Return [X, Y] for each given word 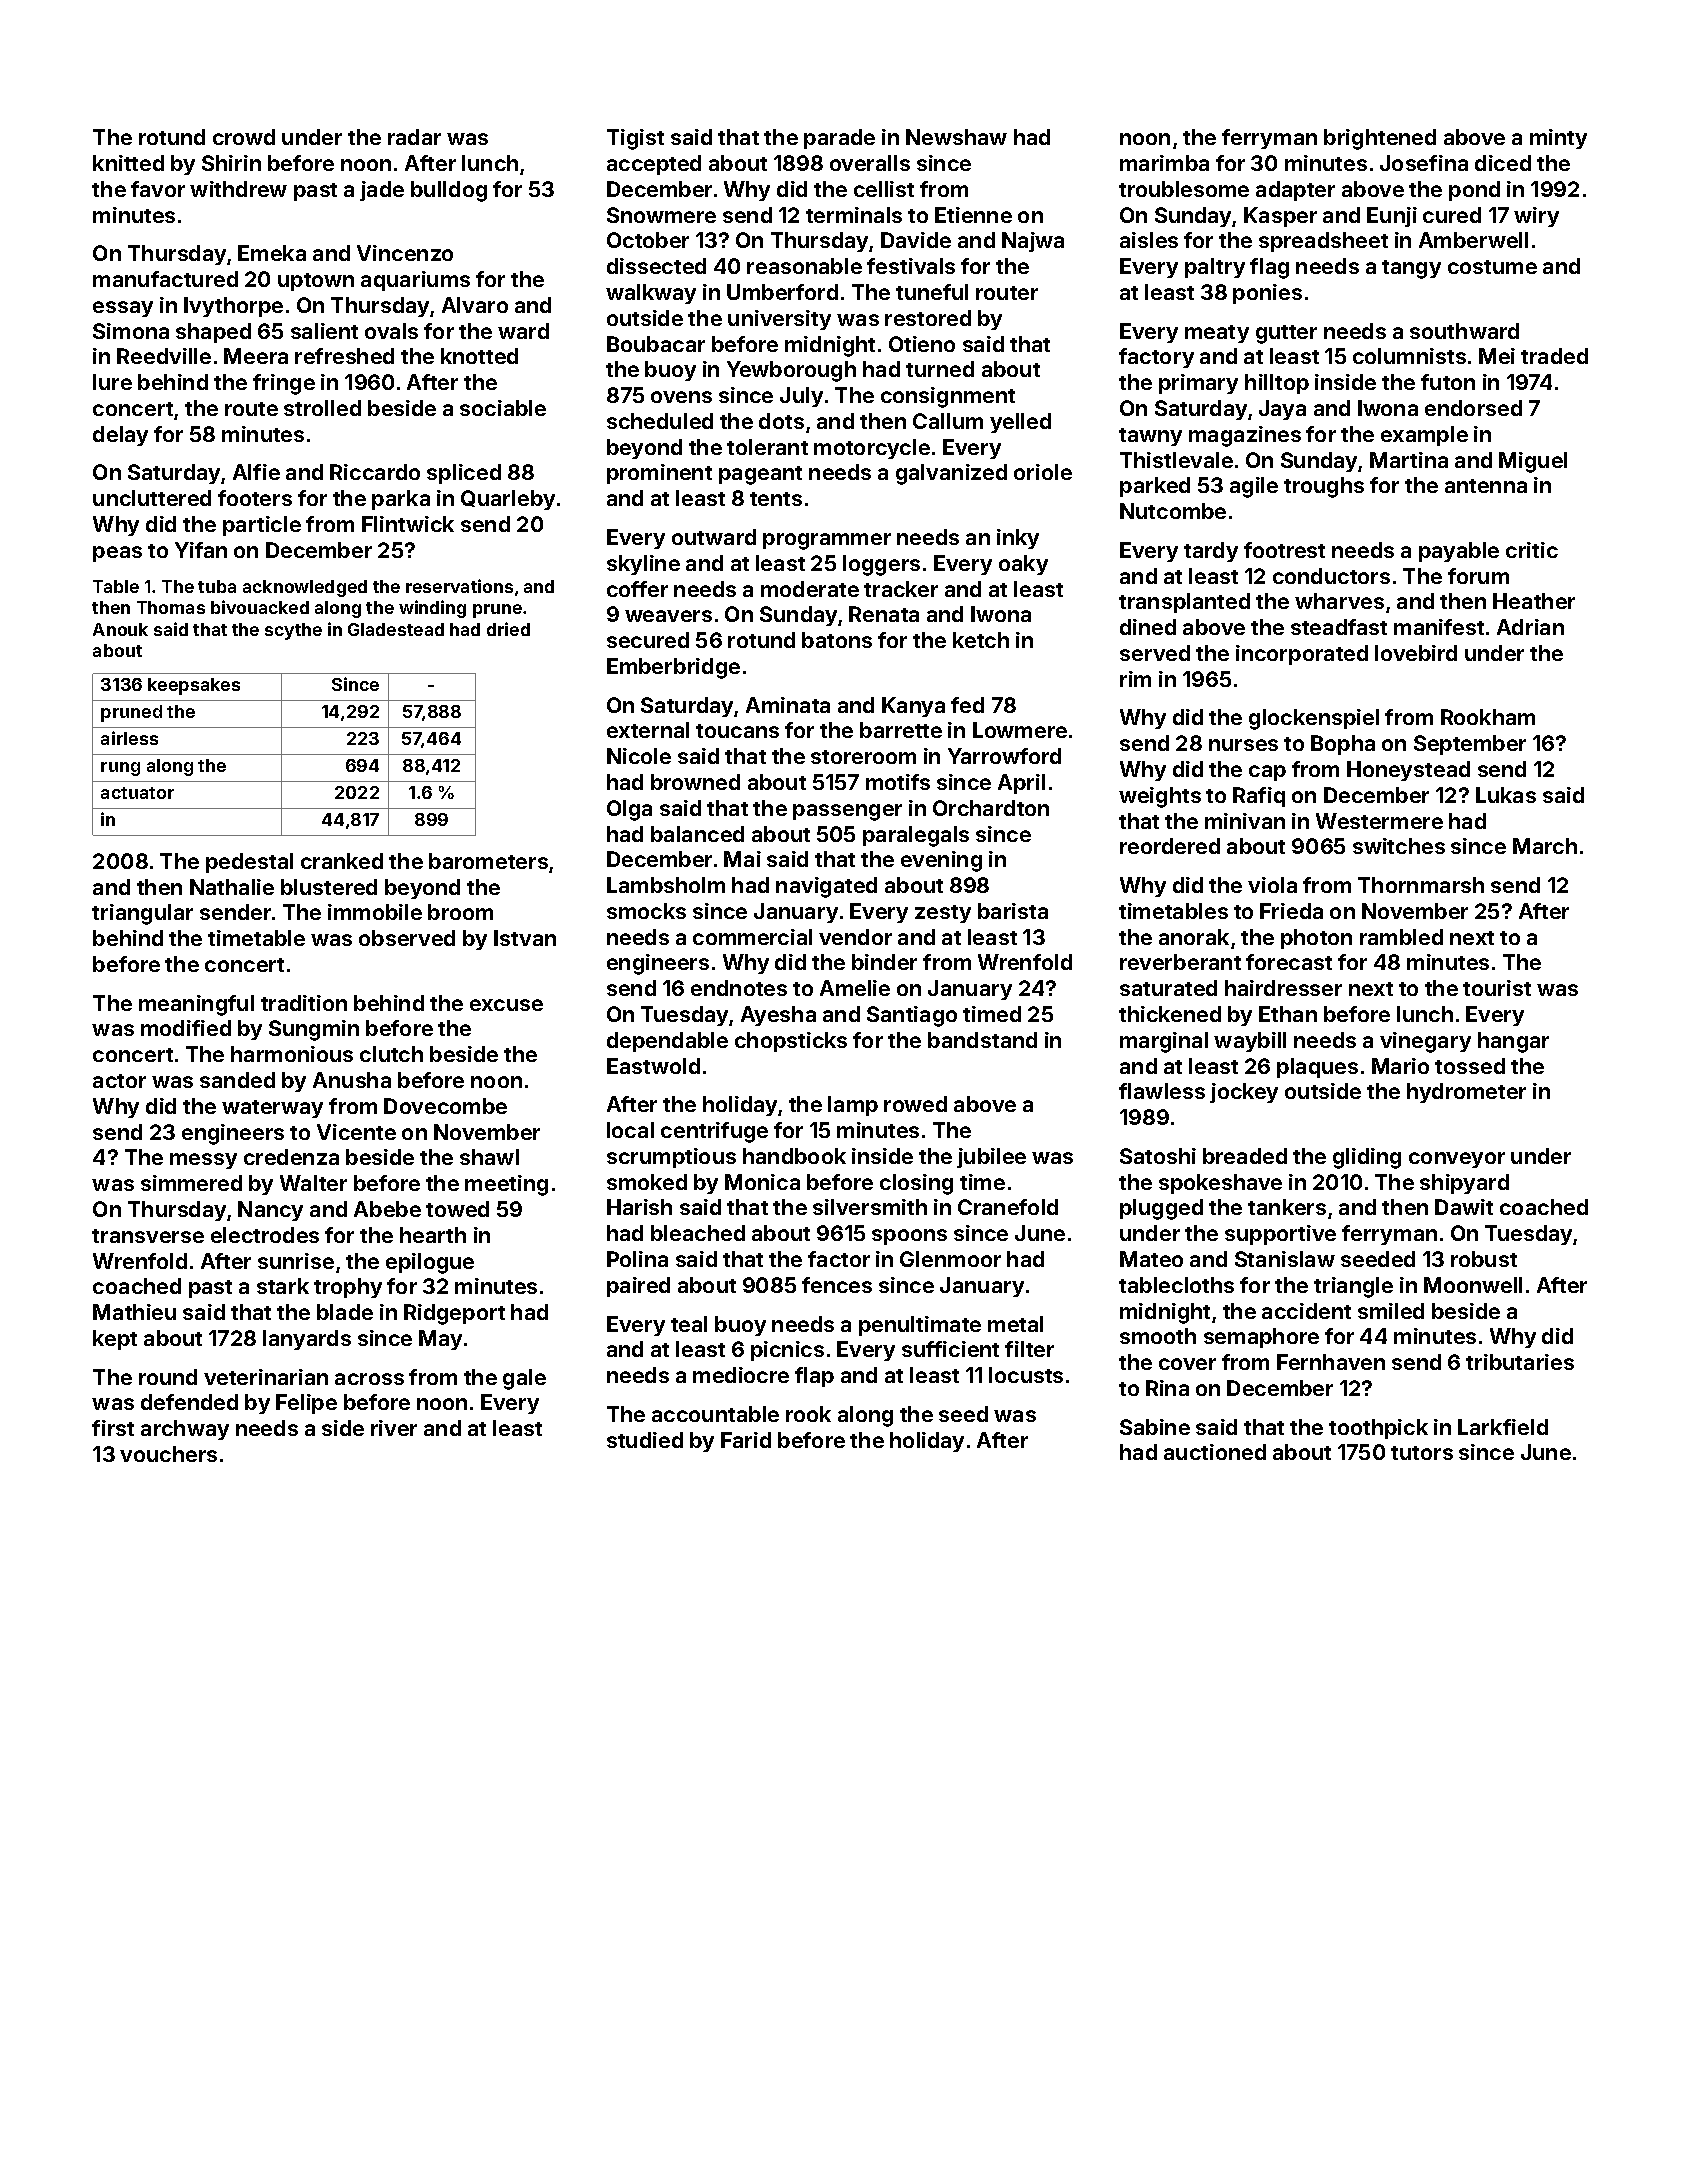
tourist [1497, 988]
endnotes [739, 988]
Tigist [635, 139]
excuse [506, 1005]
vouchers [168, 1454]
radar [414, 137]
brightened [1380, 139]
